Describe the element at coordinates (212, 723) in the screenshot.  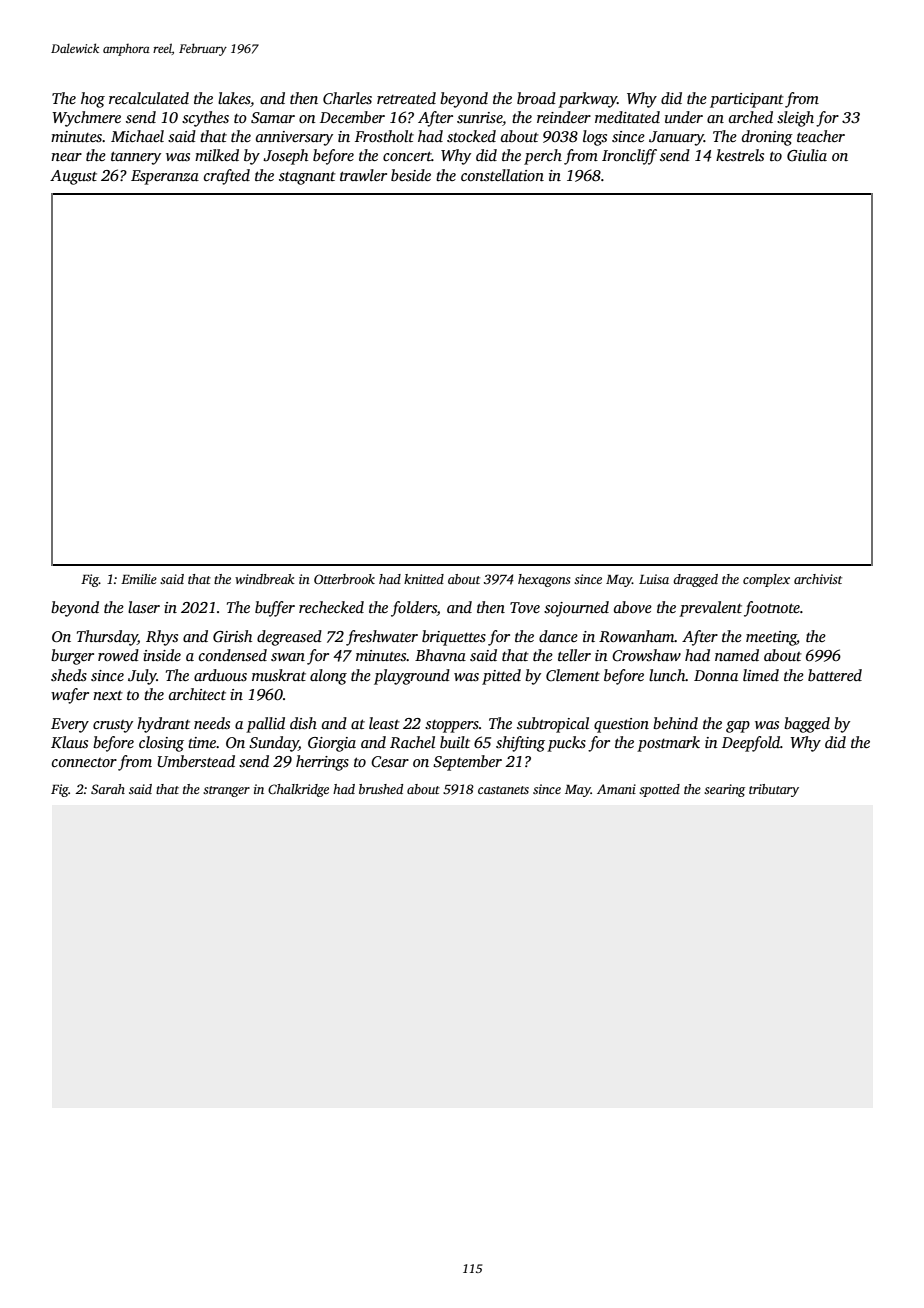
I see `needs` at that location.
